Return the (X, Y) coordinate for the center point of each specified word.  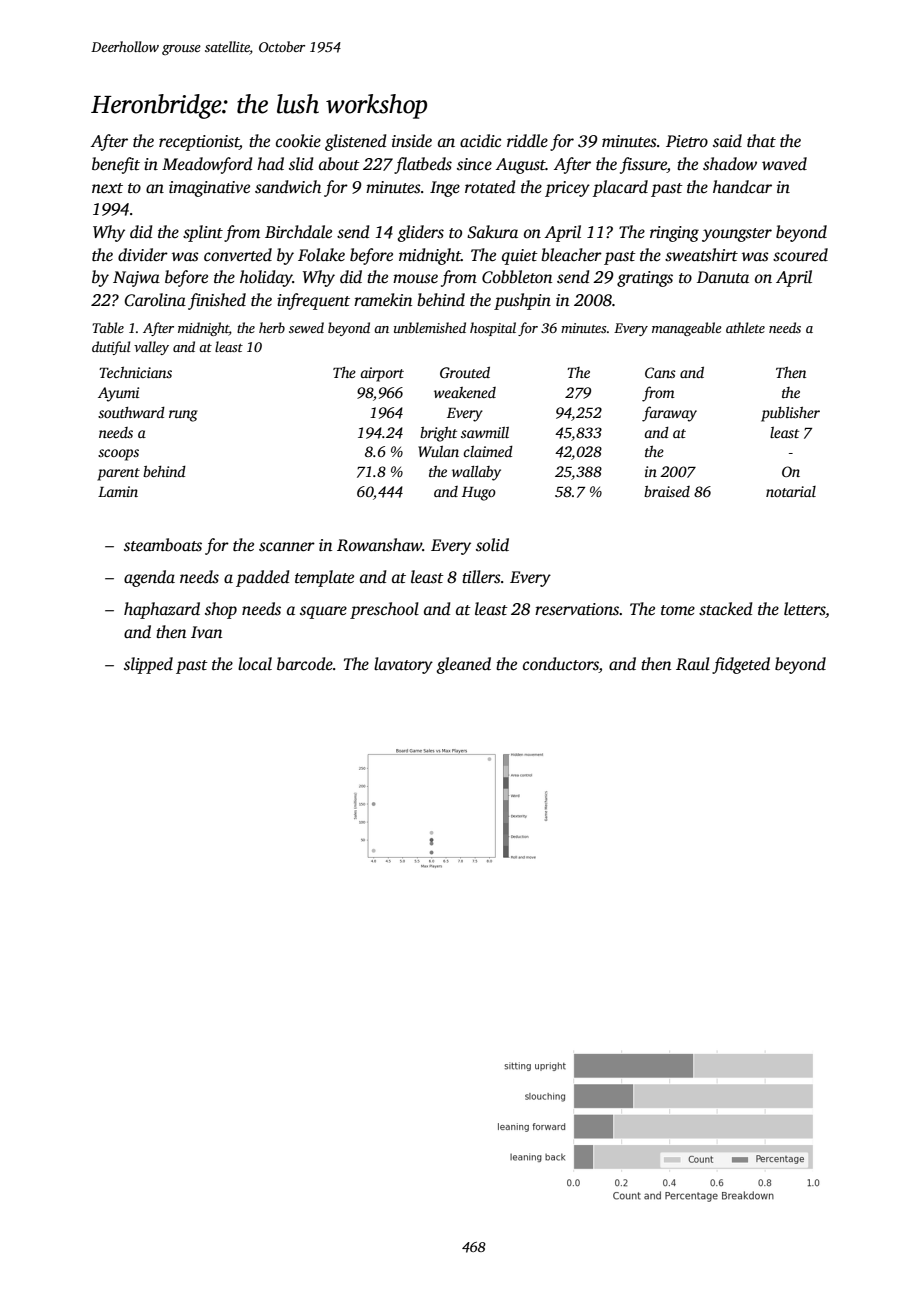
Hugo (479, 494)
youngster (737, 235)
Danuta (723, 277)
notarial (791, 491)
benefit (116, 165)
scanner (287, 547)
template (324, 578)
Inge (445, 189)
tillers (481, 577)
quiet (520, 257)
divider (143, 255)
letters (804, 609)
